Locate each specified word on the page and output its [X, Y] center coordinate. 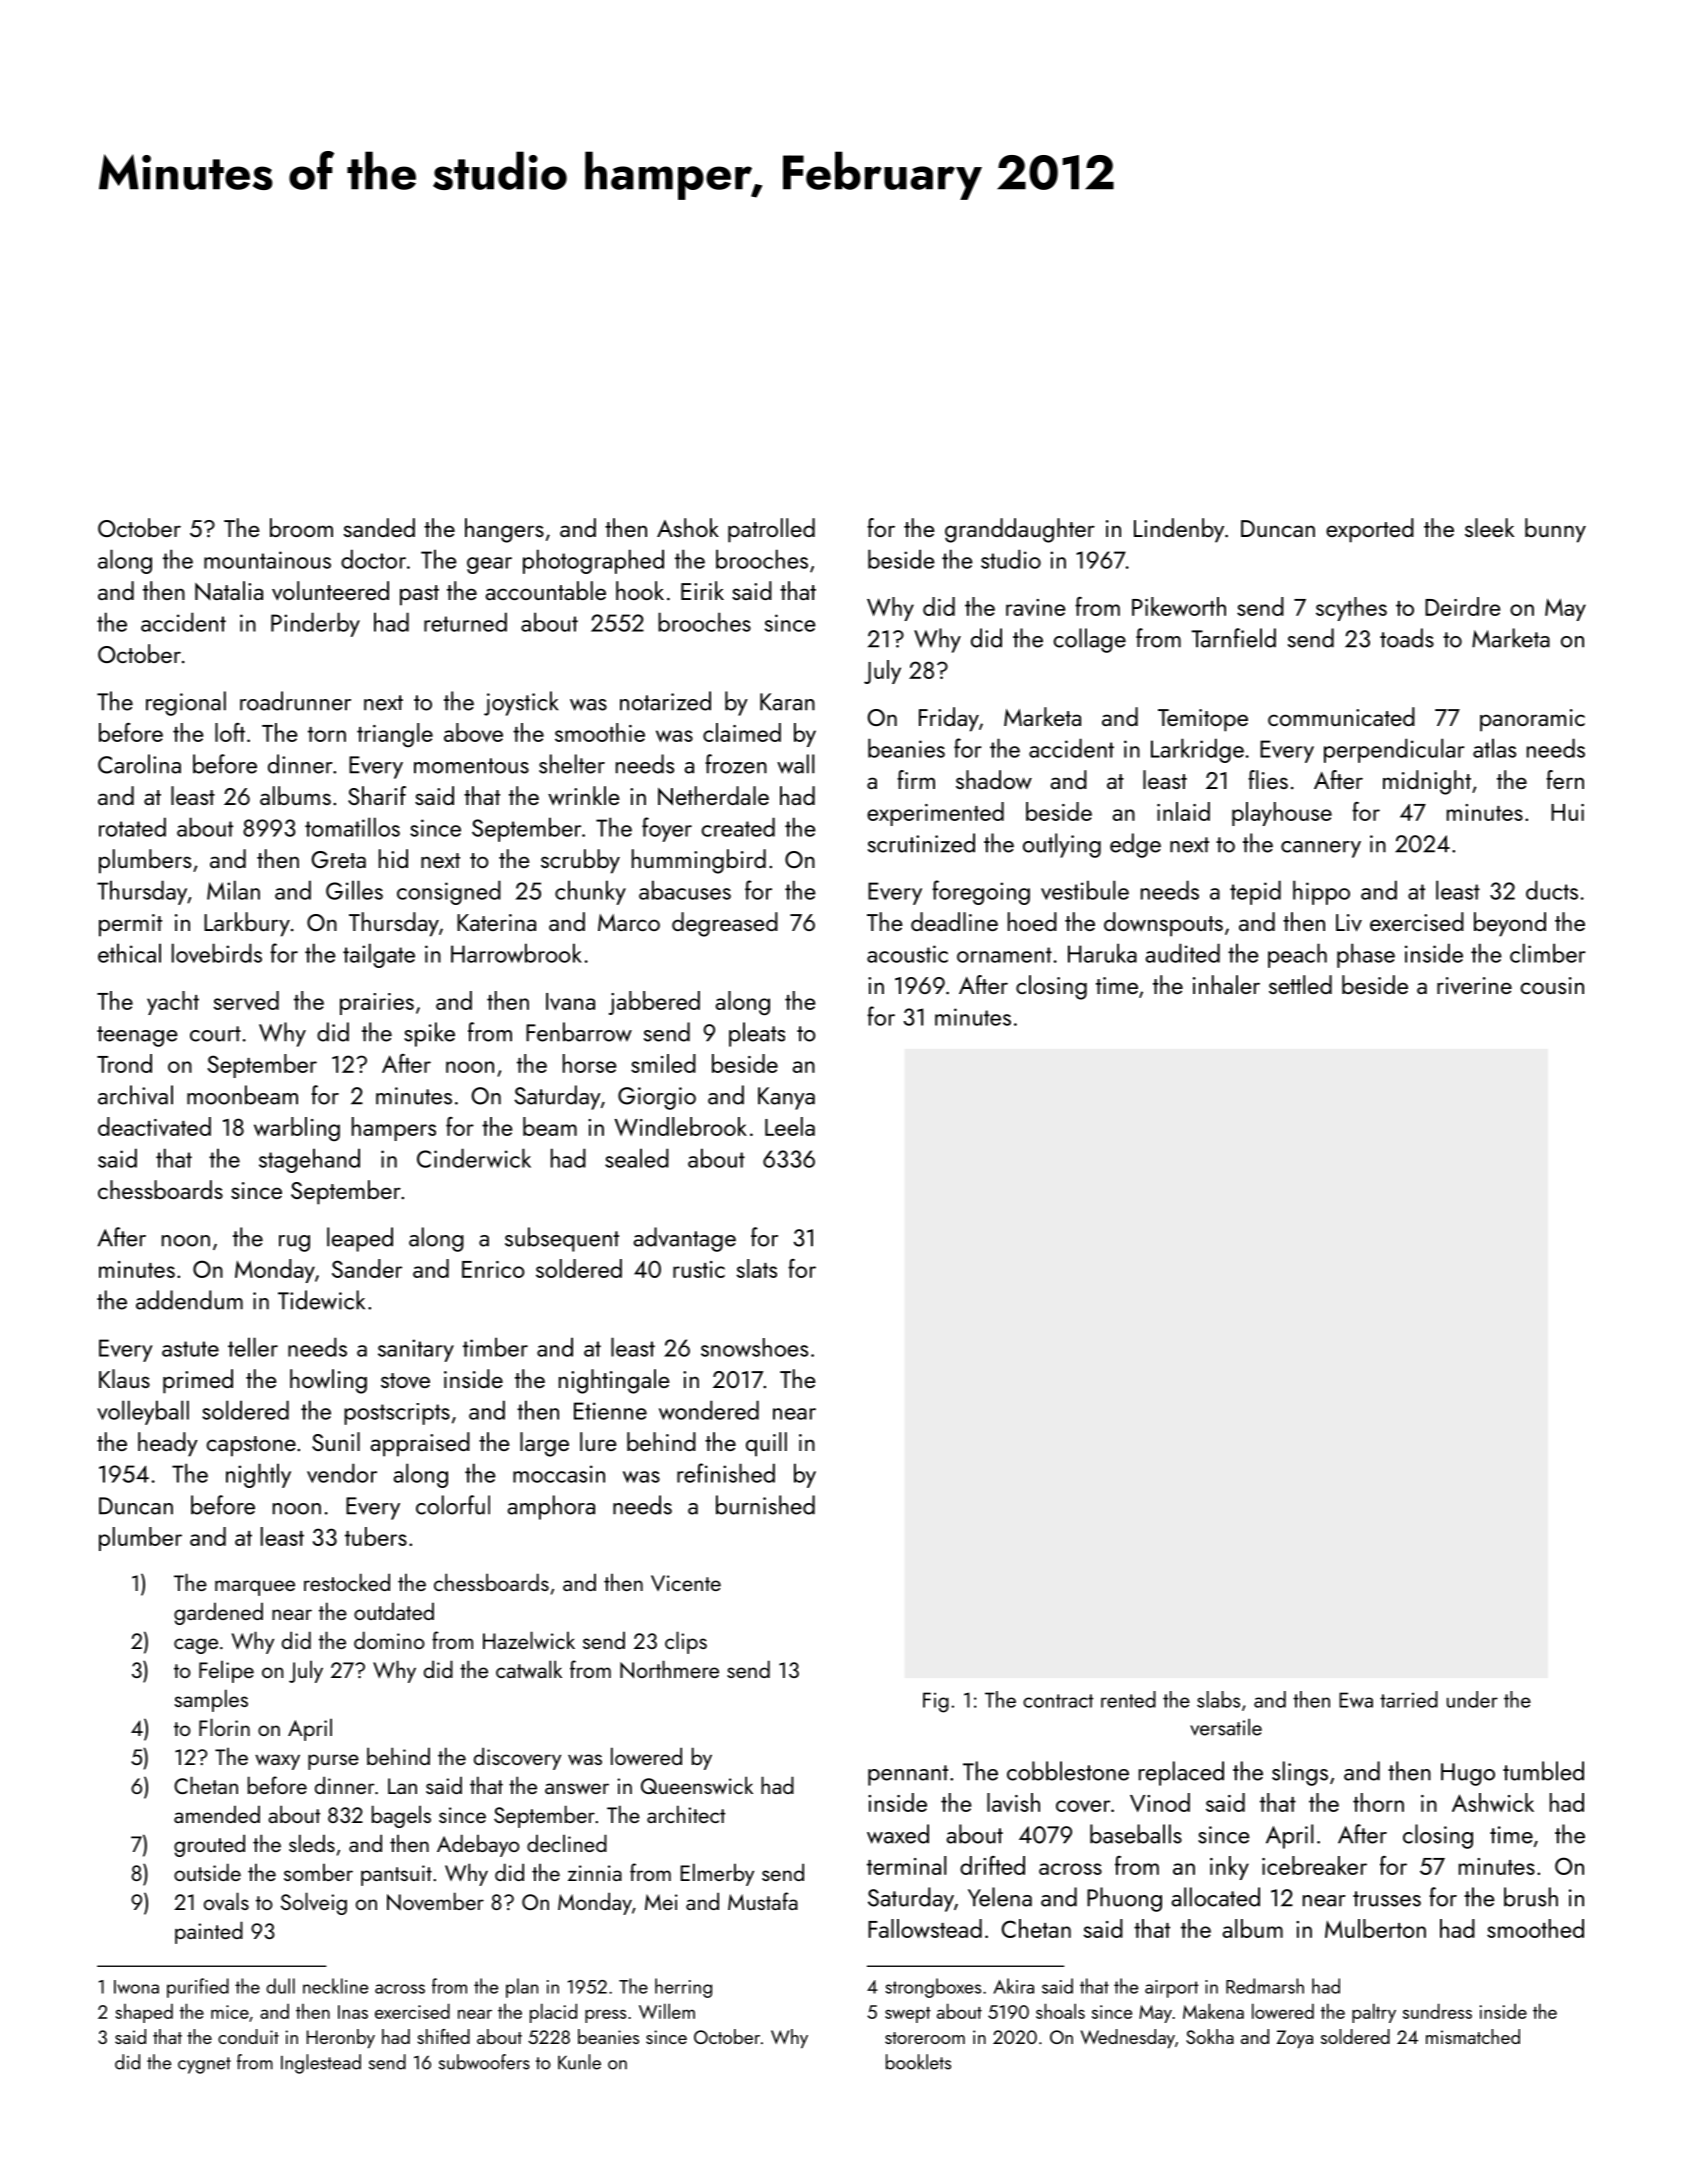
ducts [1552, 890]
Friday [949, 719]
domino [389, 1640]
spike [429, 1034]
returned [465, 622]
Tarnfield [1233, 638]
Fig [936, 1702]
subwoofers [484, 2062]
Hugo [1468, 1774]
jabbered [654, 1003]
